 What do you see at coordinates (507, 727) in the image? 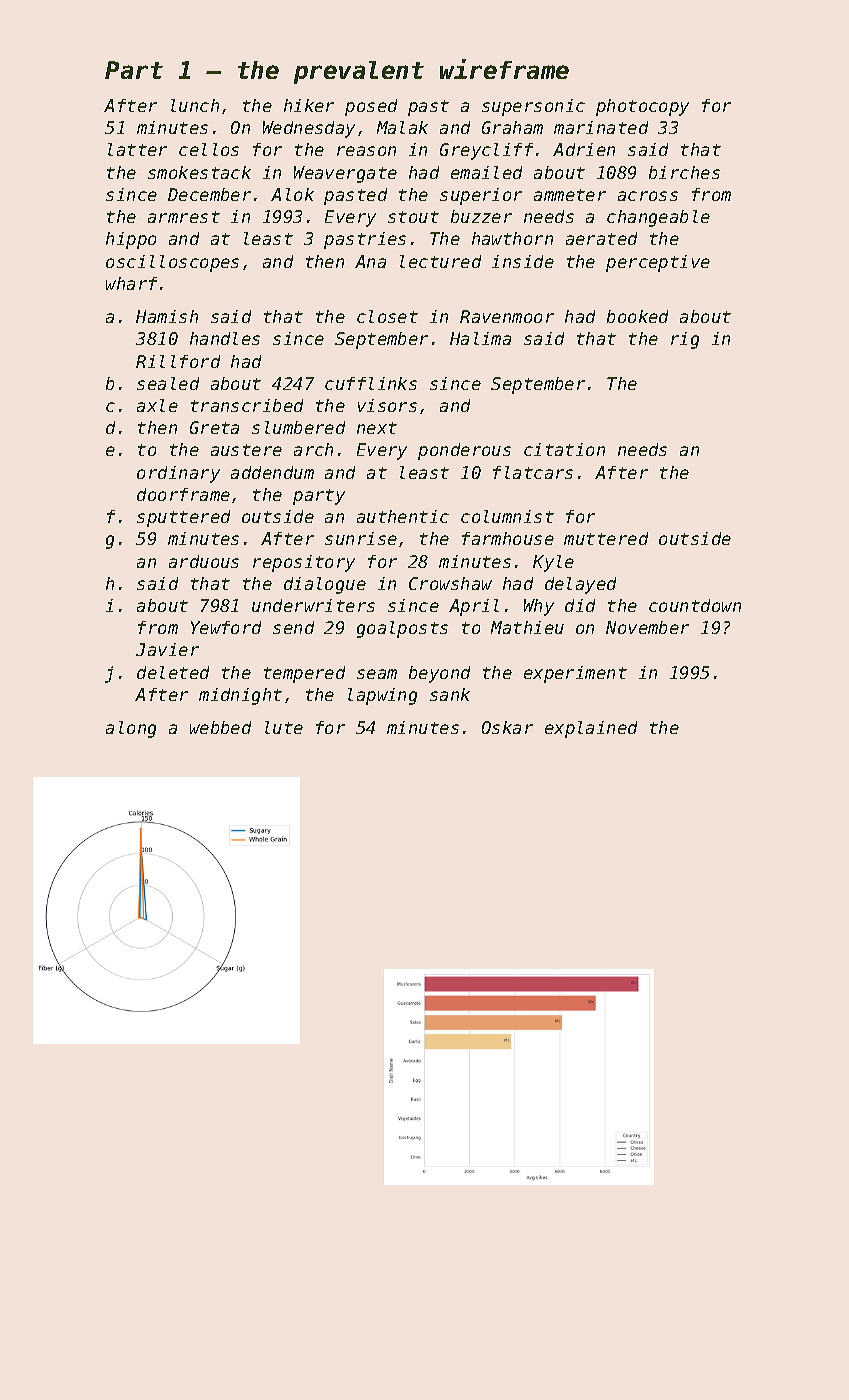
I see `Oskar` at bounding box center [507, 727].
